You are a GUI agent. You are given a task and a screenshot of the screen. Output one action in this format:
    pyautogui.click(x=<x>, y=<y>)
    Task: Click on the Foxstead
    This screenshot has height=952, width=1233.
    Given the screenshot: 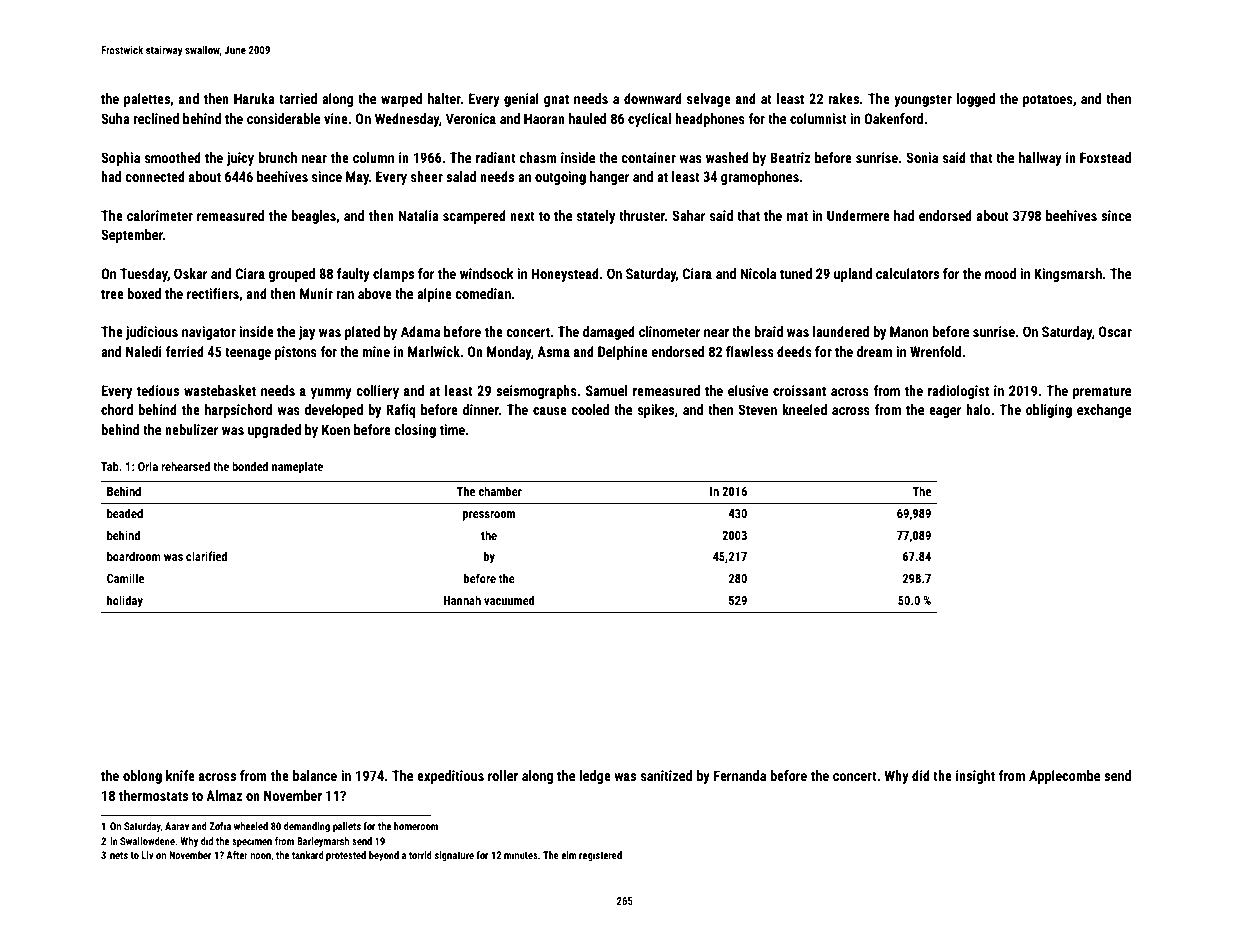 What is the action you would take?
    pyautogui.click(x=1105, y=157)
